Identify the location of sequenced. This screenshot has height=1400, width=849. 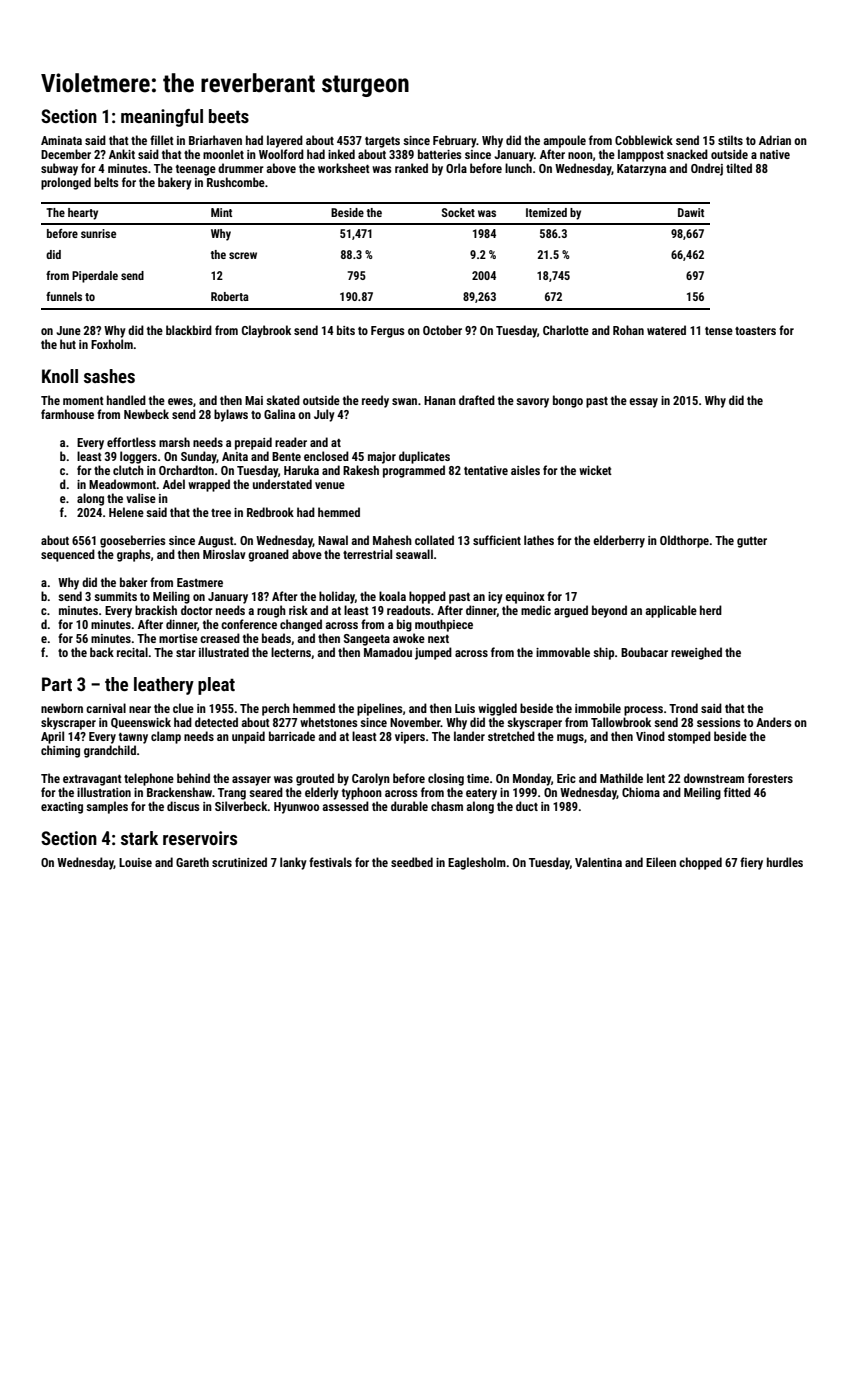
(68, 555).
